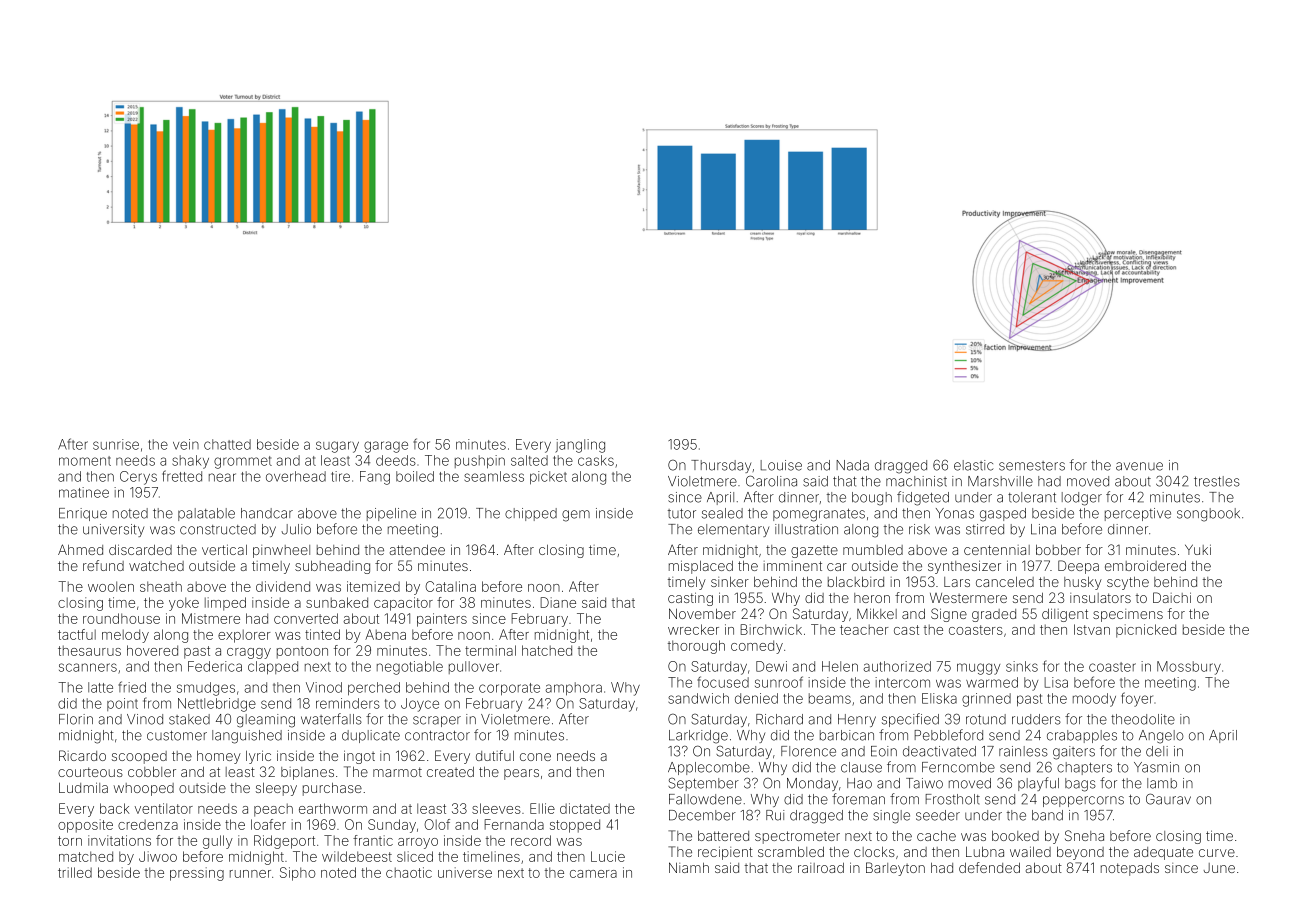  What do you see at coordinates (973, 465) in the document?
I see `elastic` at bounding box center [973, 465].
